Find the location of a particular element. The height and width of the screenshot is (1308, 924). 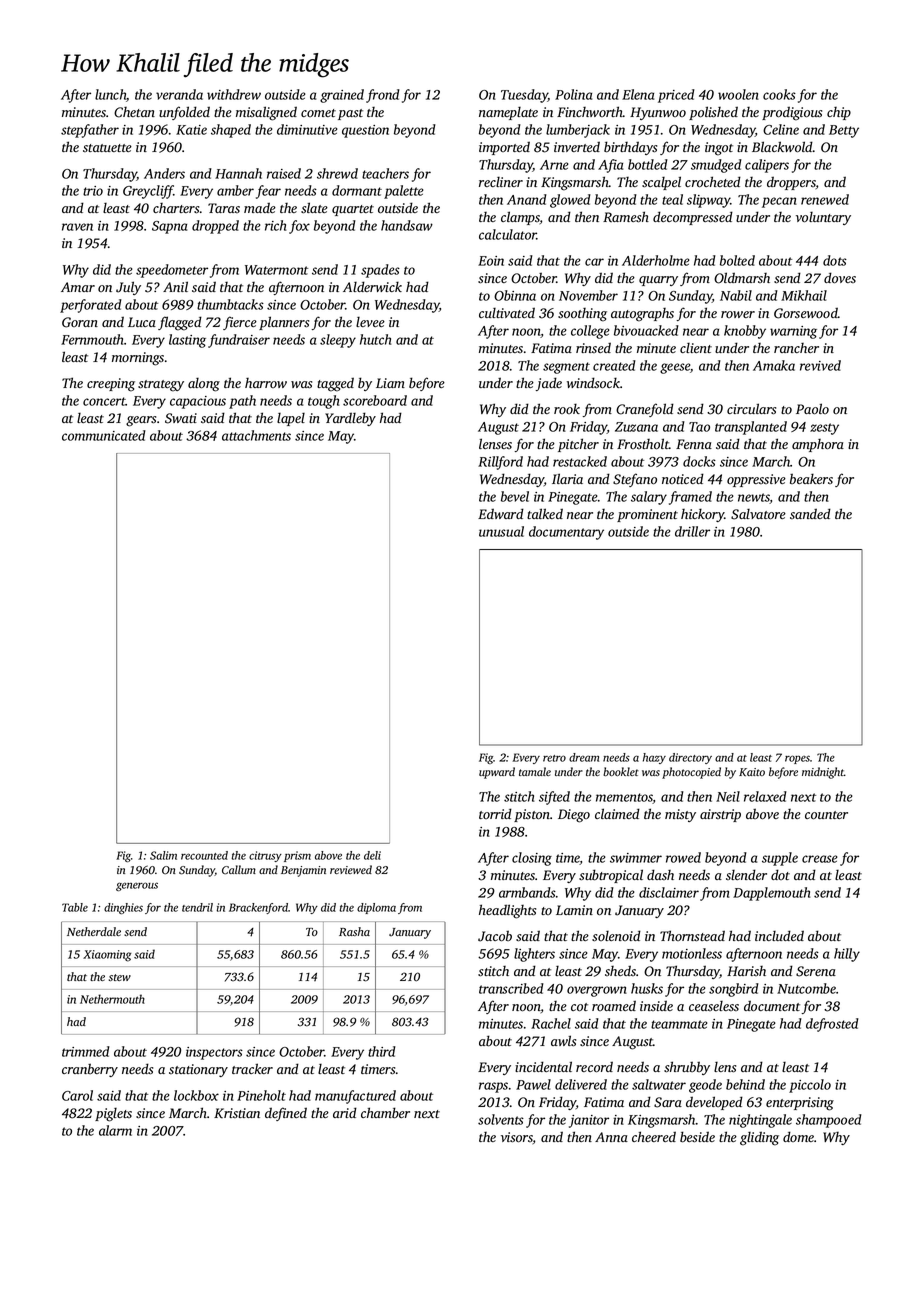

dream is located at coordinates (584, 757).
